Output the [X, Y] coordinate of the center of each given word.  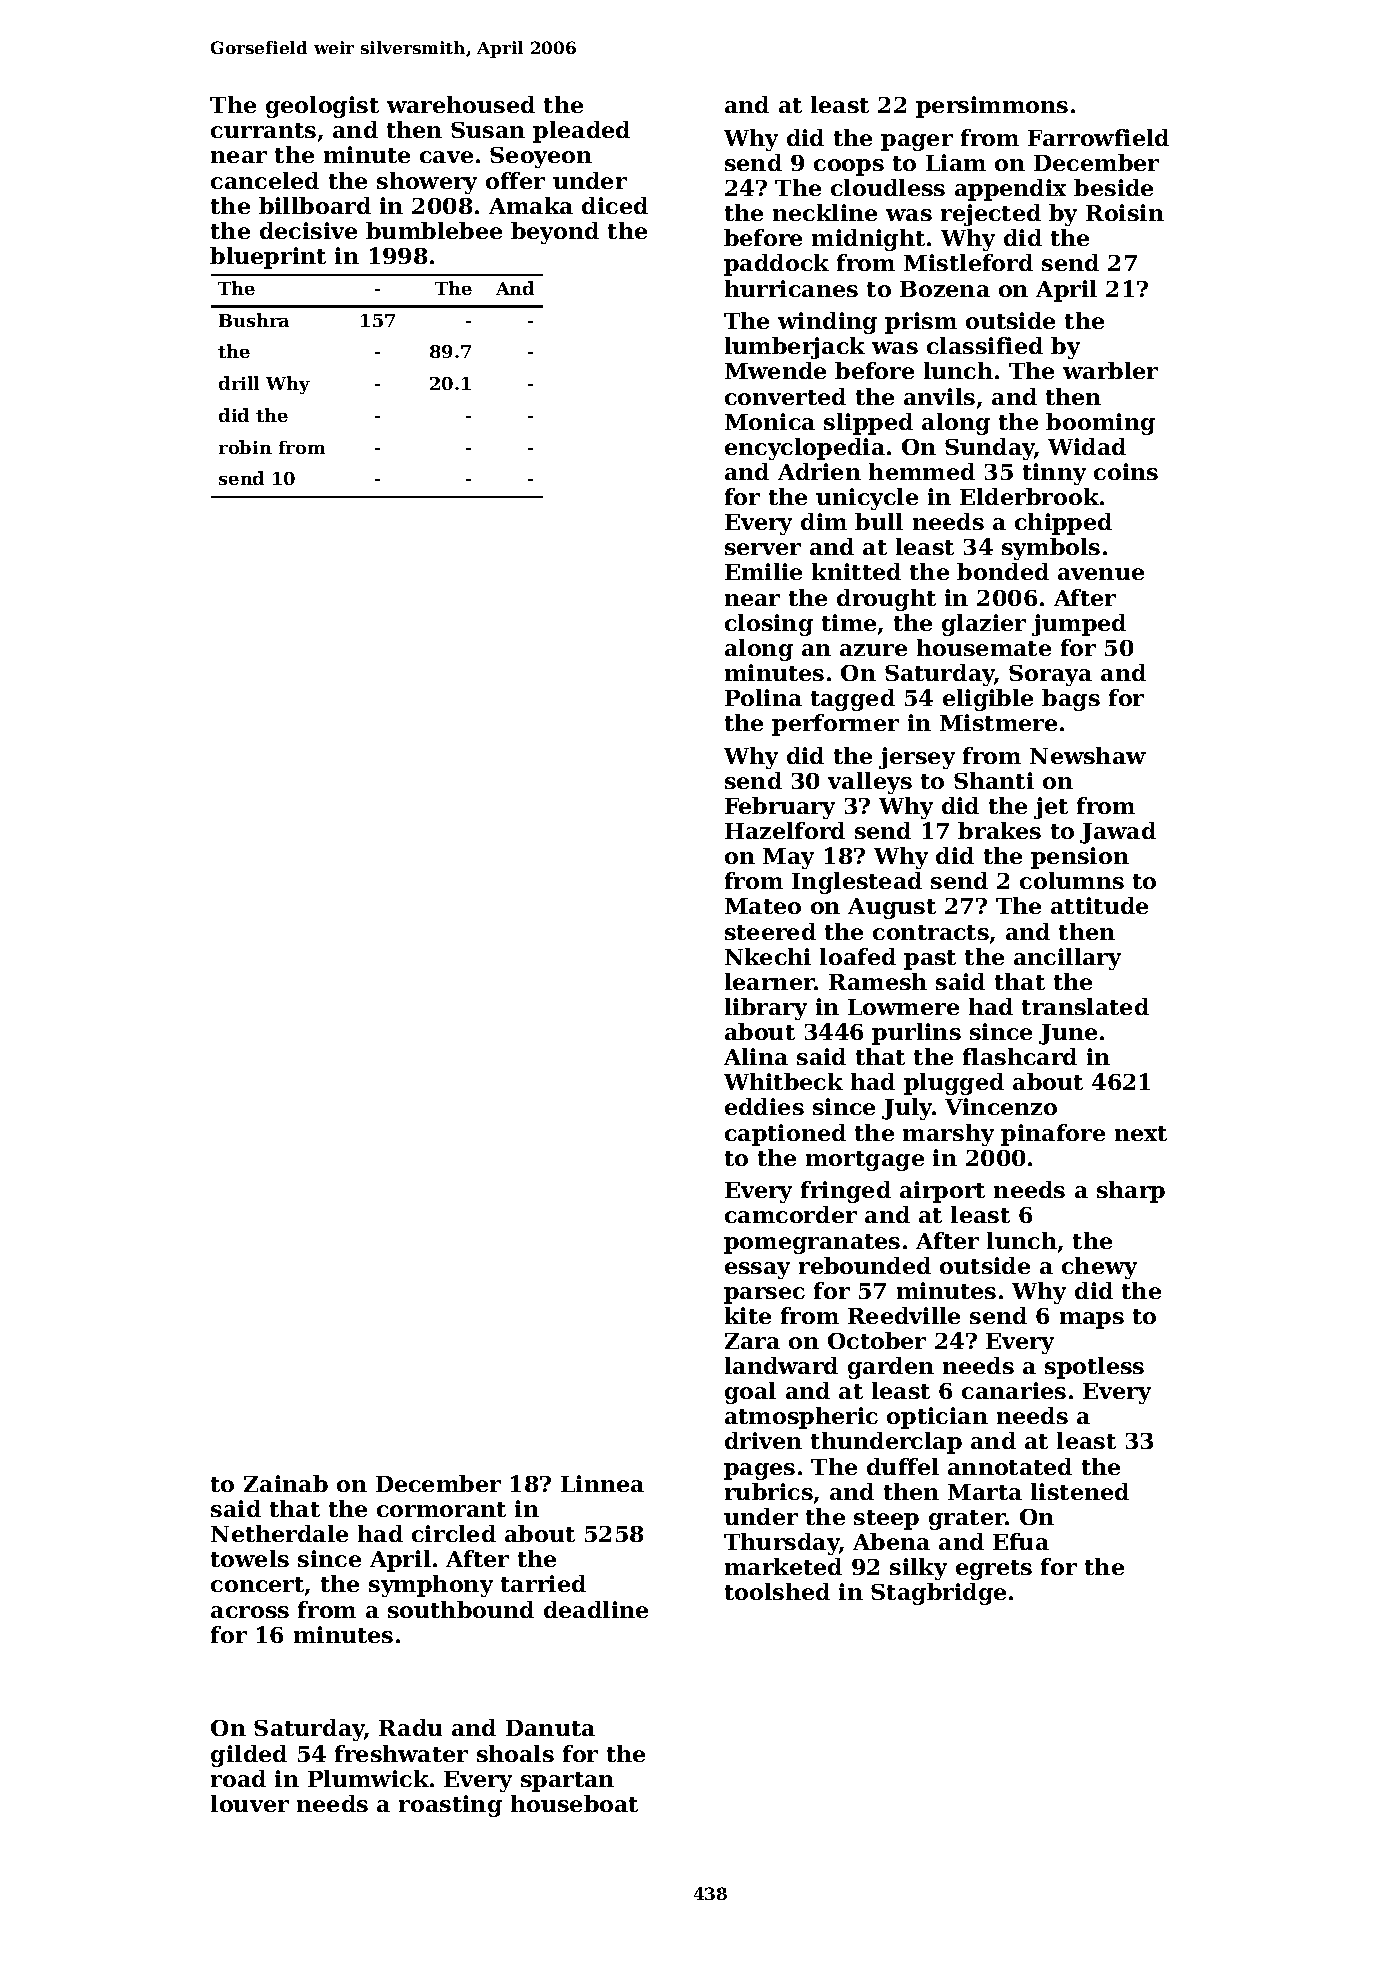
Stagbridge [938, 1594]
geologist [322, 107]
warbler [1110, 370]
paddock [776, 265]
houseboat [574, 1803]
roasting [450, 1806]
